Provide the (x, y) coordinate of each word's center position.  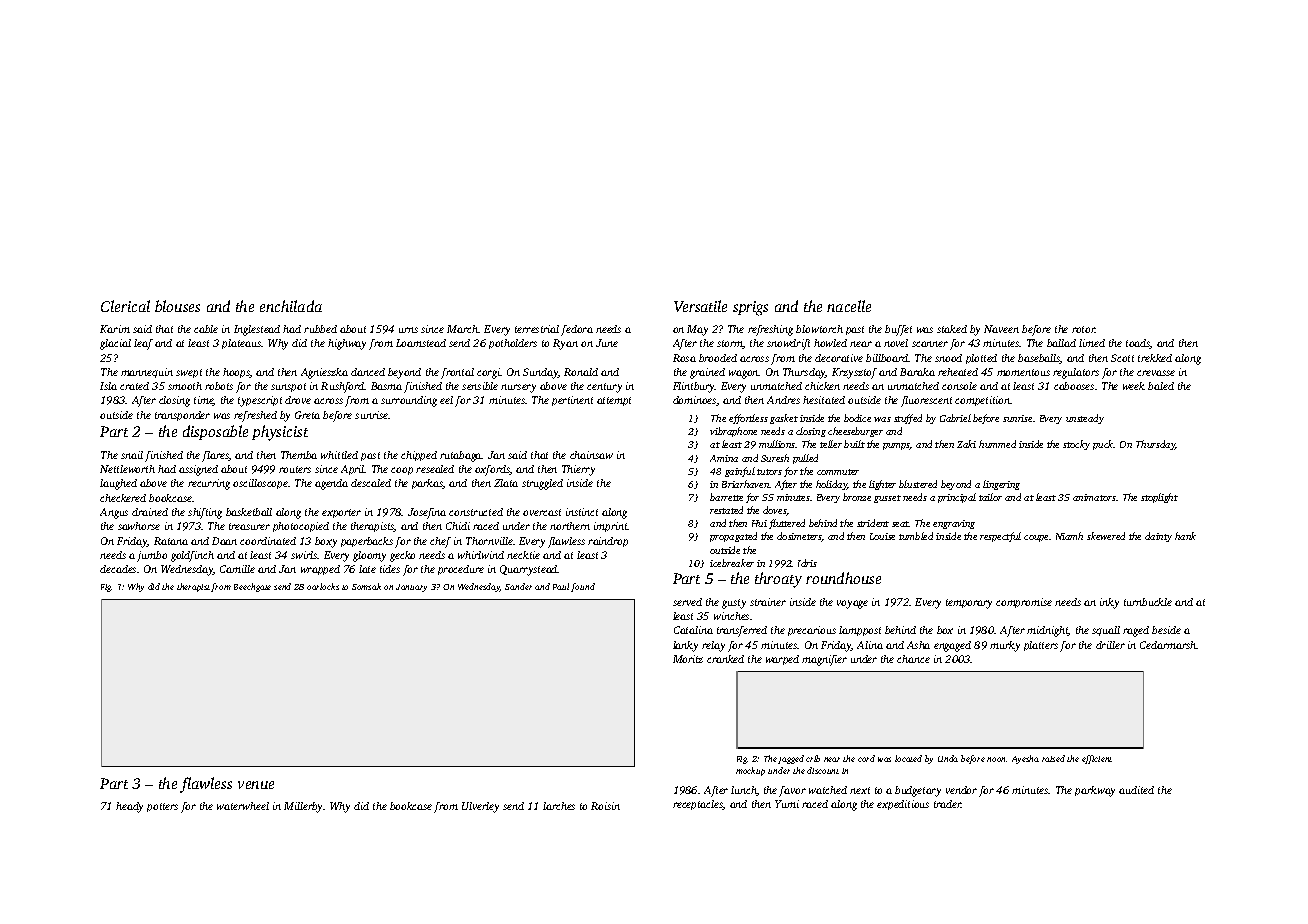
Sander (518, 586)
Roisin (605, 806)
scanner (930, 344)
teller (831, 444)
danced (368, 372)
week (1134, 386)
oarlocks (323, 586)
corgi (488, 373)
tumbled (916, 536)
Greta (307, 415)
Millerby (304, 807)
